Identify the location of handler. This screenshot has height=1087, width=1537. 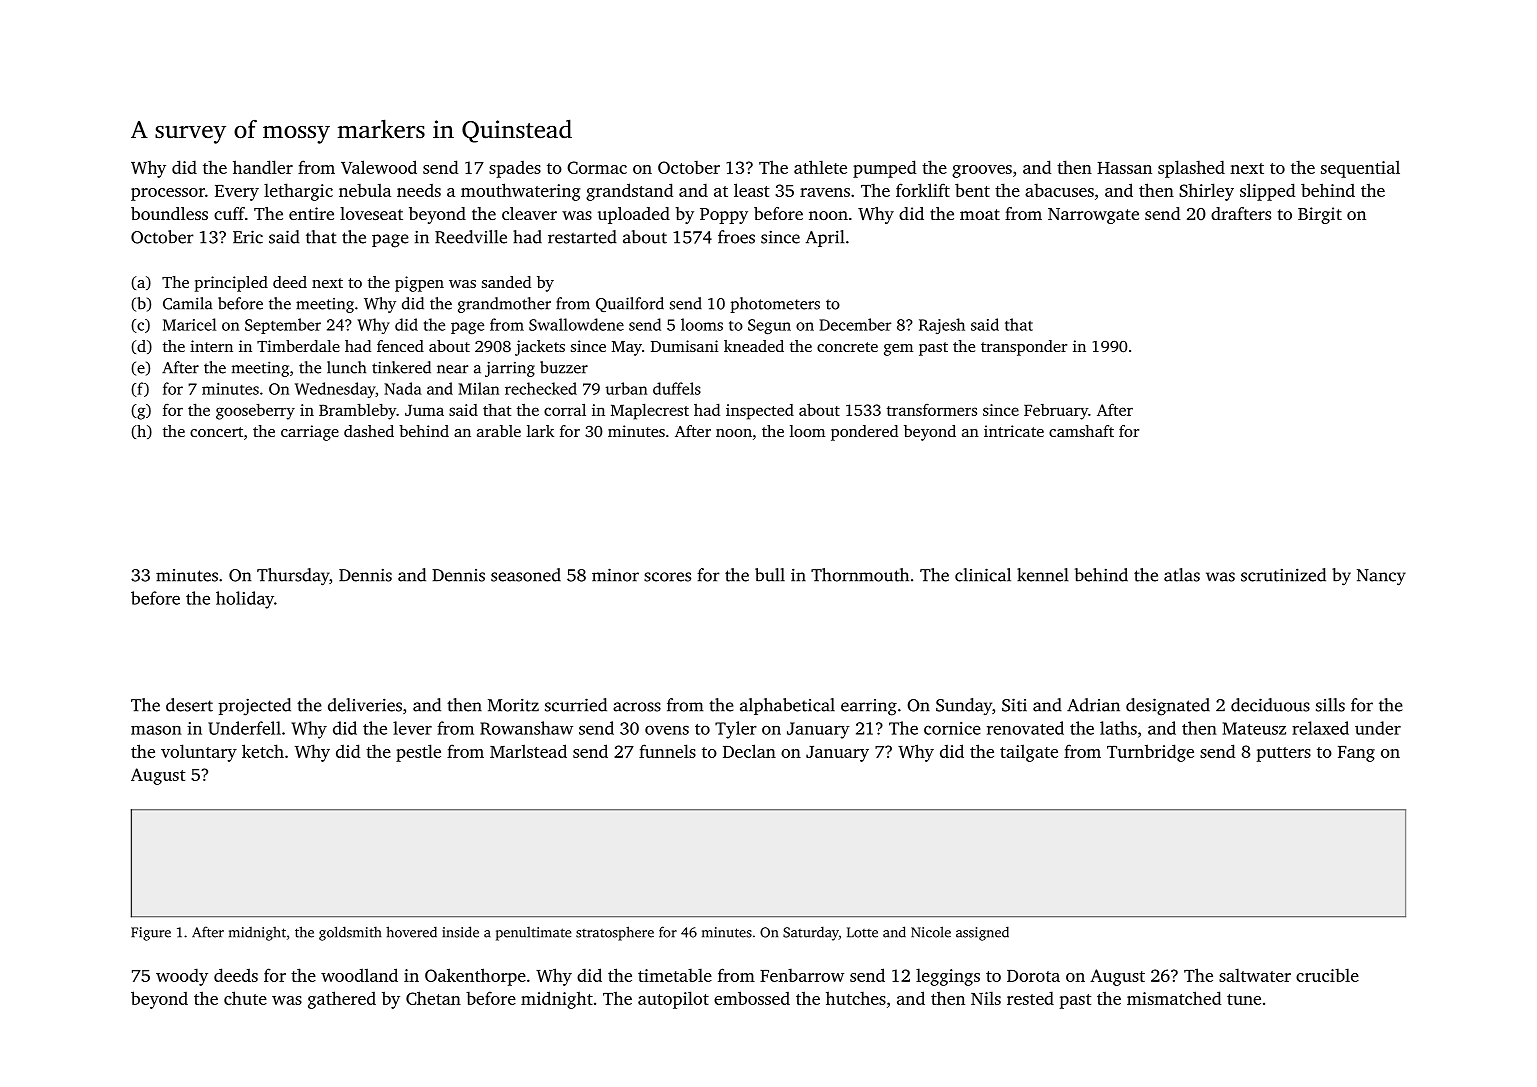
(263, 167).
